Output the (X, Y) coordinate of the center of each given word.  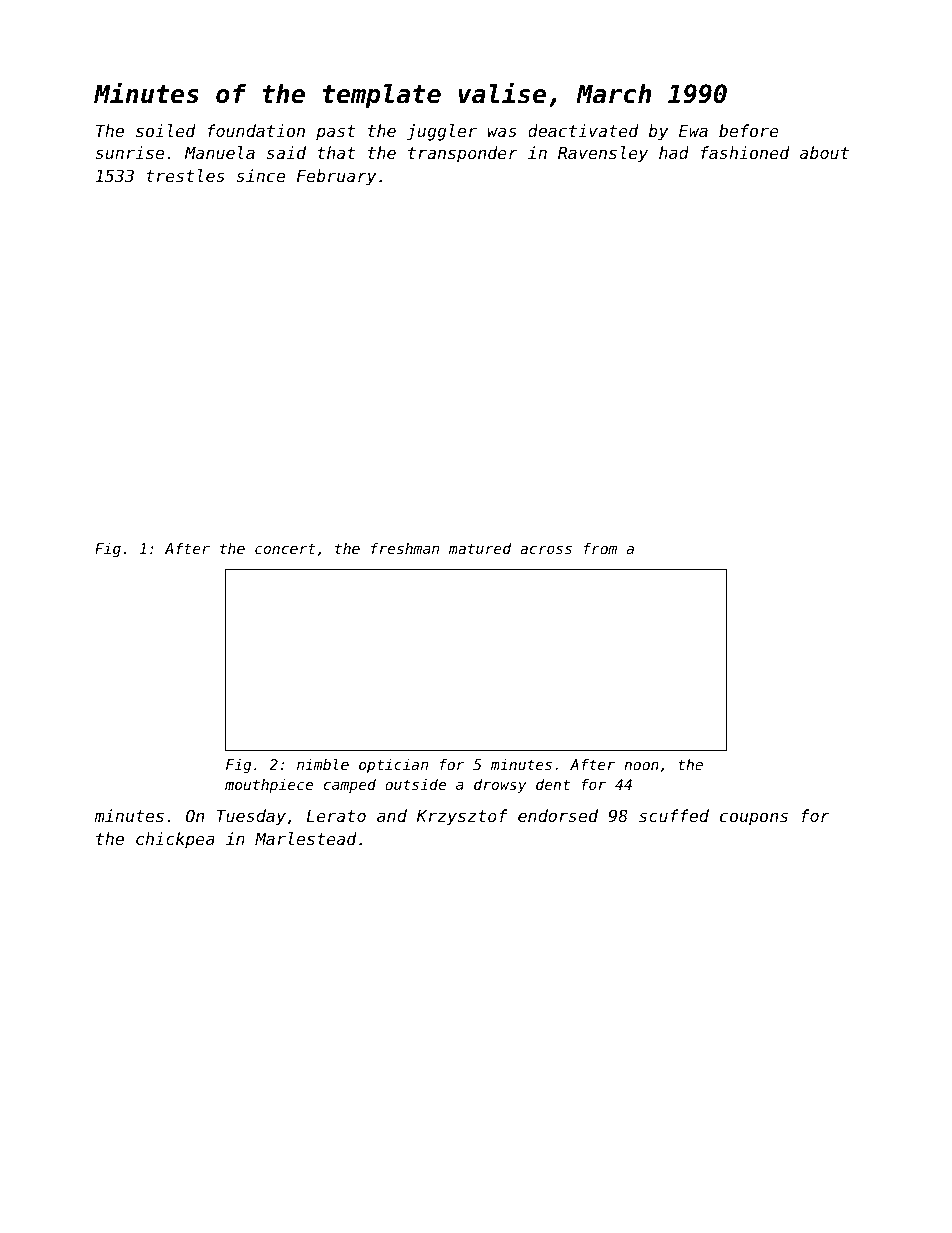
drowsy (500, 786)
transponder (463, 154)
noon (641, 766)
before (749, 130)
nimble (323, 764)
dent (553, 784)
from (600, 548)
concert (285, 548)
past (336, 133)
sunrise (130, 152)
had (674, 152)
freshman (405, 548)
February (336, 177)
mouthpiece (269, 786)
